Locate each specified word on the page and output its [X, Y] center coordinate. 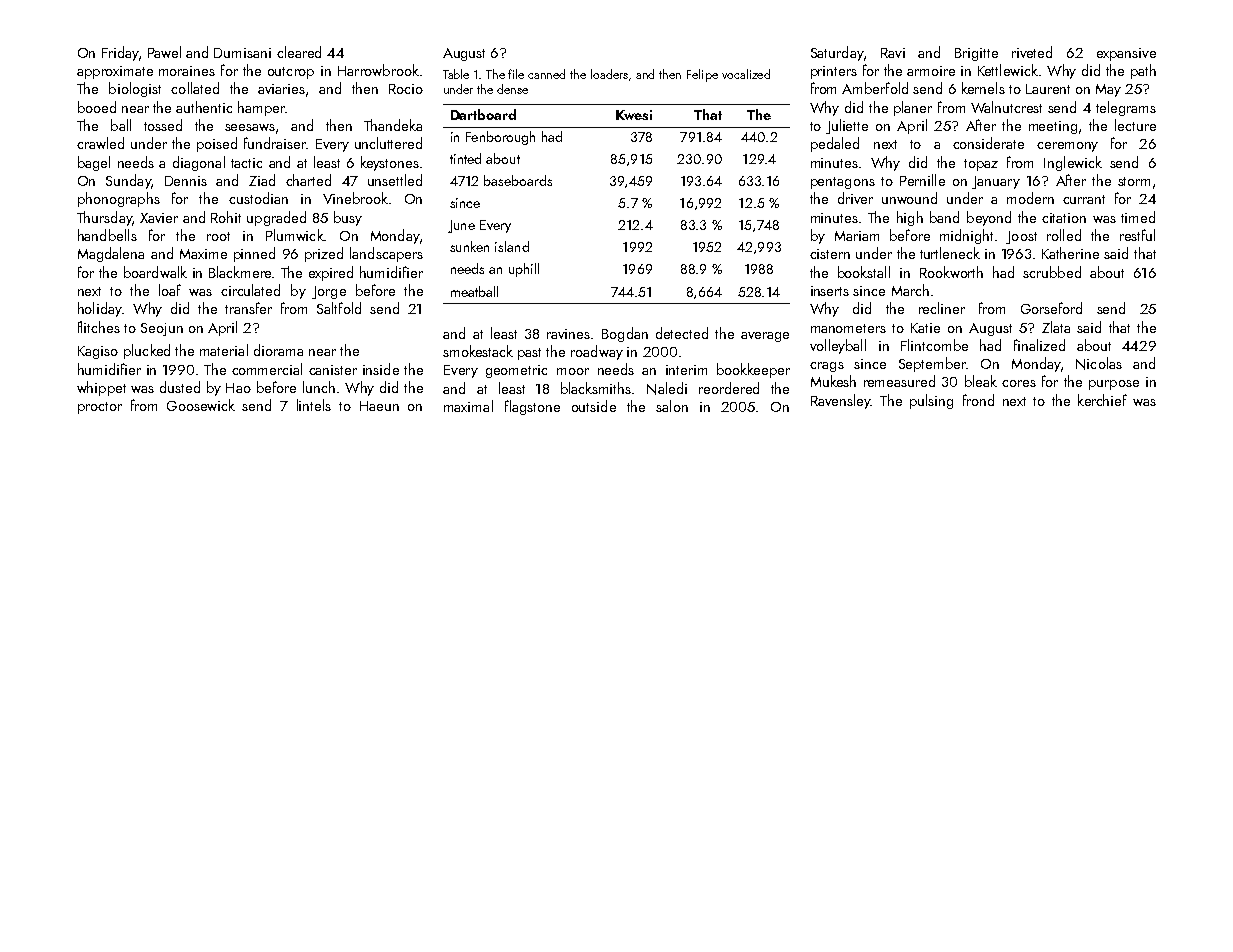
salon [672, 406]
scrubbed [1052, 272]
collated [195, 88]
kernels [983, 88]
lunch [319, 387]
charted [308, 180]
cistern [830, 254]
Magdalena [111, 254]
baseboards [518, 180]
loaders [609, 74]
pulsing [931, 401]
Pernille [922, 180]
